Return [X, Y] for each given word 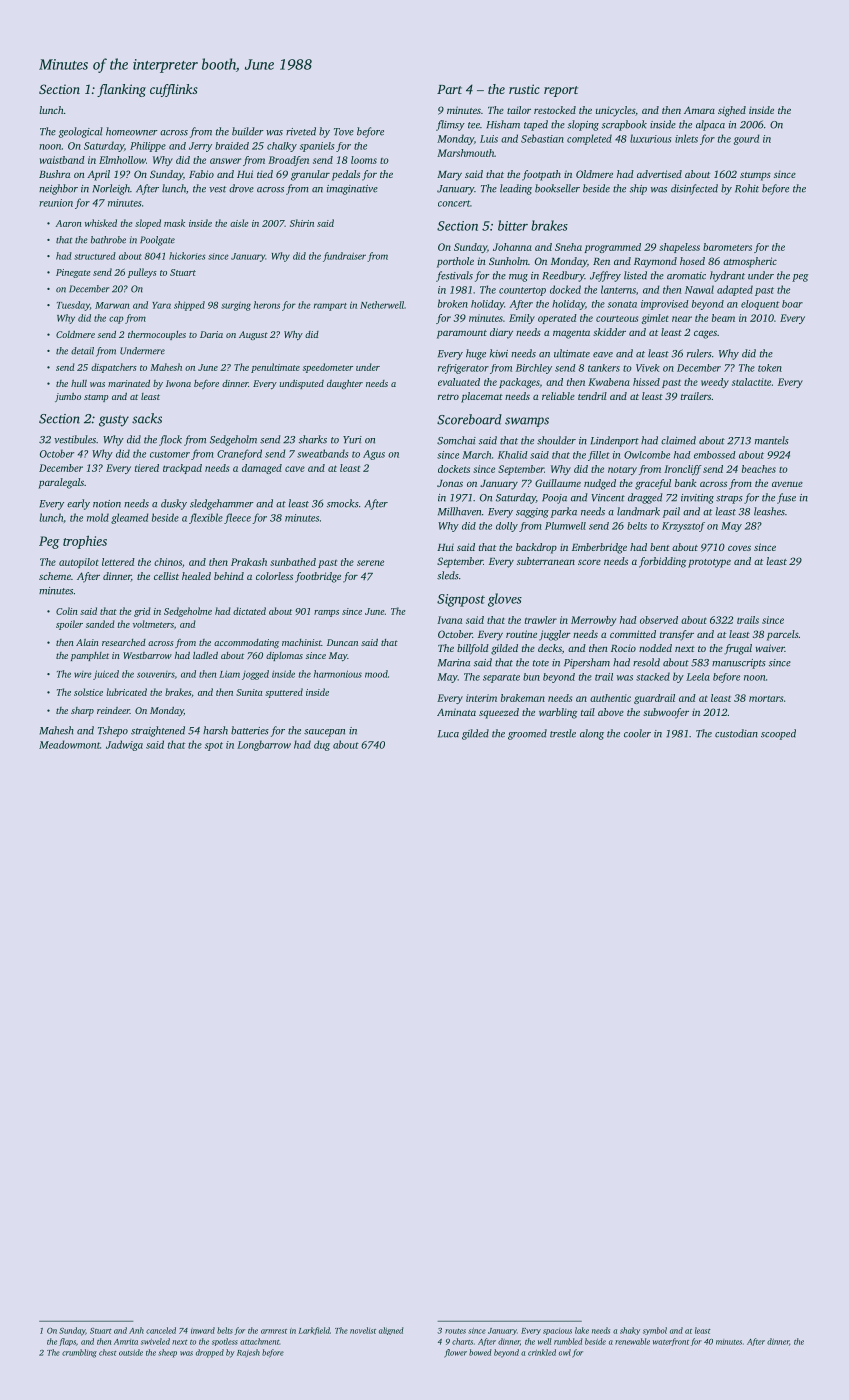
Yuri [352, 440]
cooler [637, 733]
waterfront [671, 1342]
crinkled [542, 1352]
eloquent [760, 305]
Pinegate [73, 273]
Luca [448, 734]
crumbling [79, 1353]
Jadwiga [124, 745]
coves [739, 548]
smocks [343, 503]
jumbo [68, 397]
